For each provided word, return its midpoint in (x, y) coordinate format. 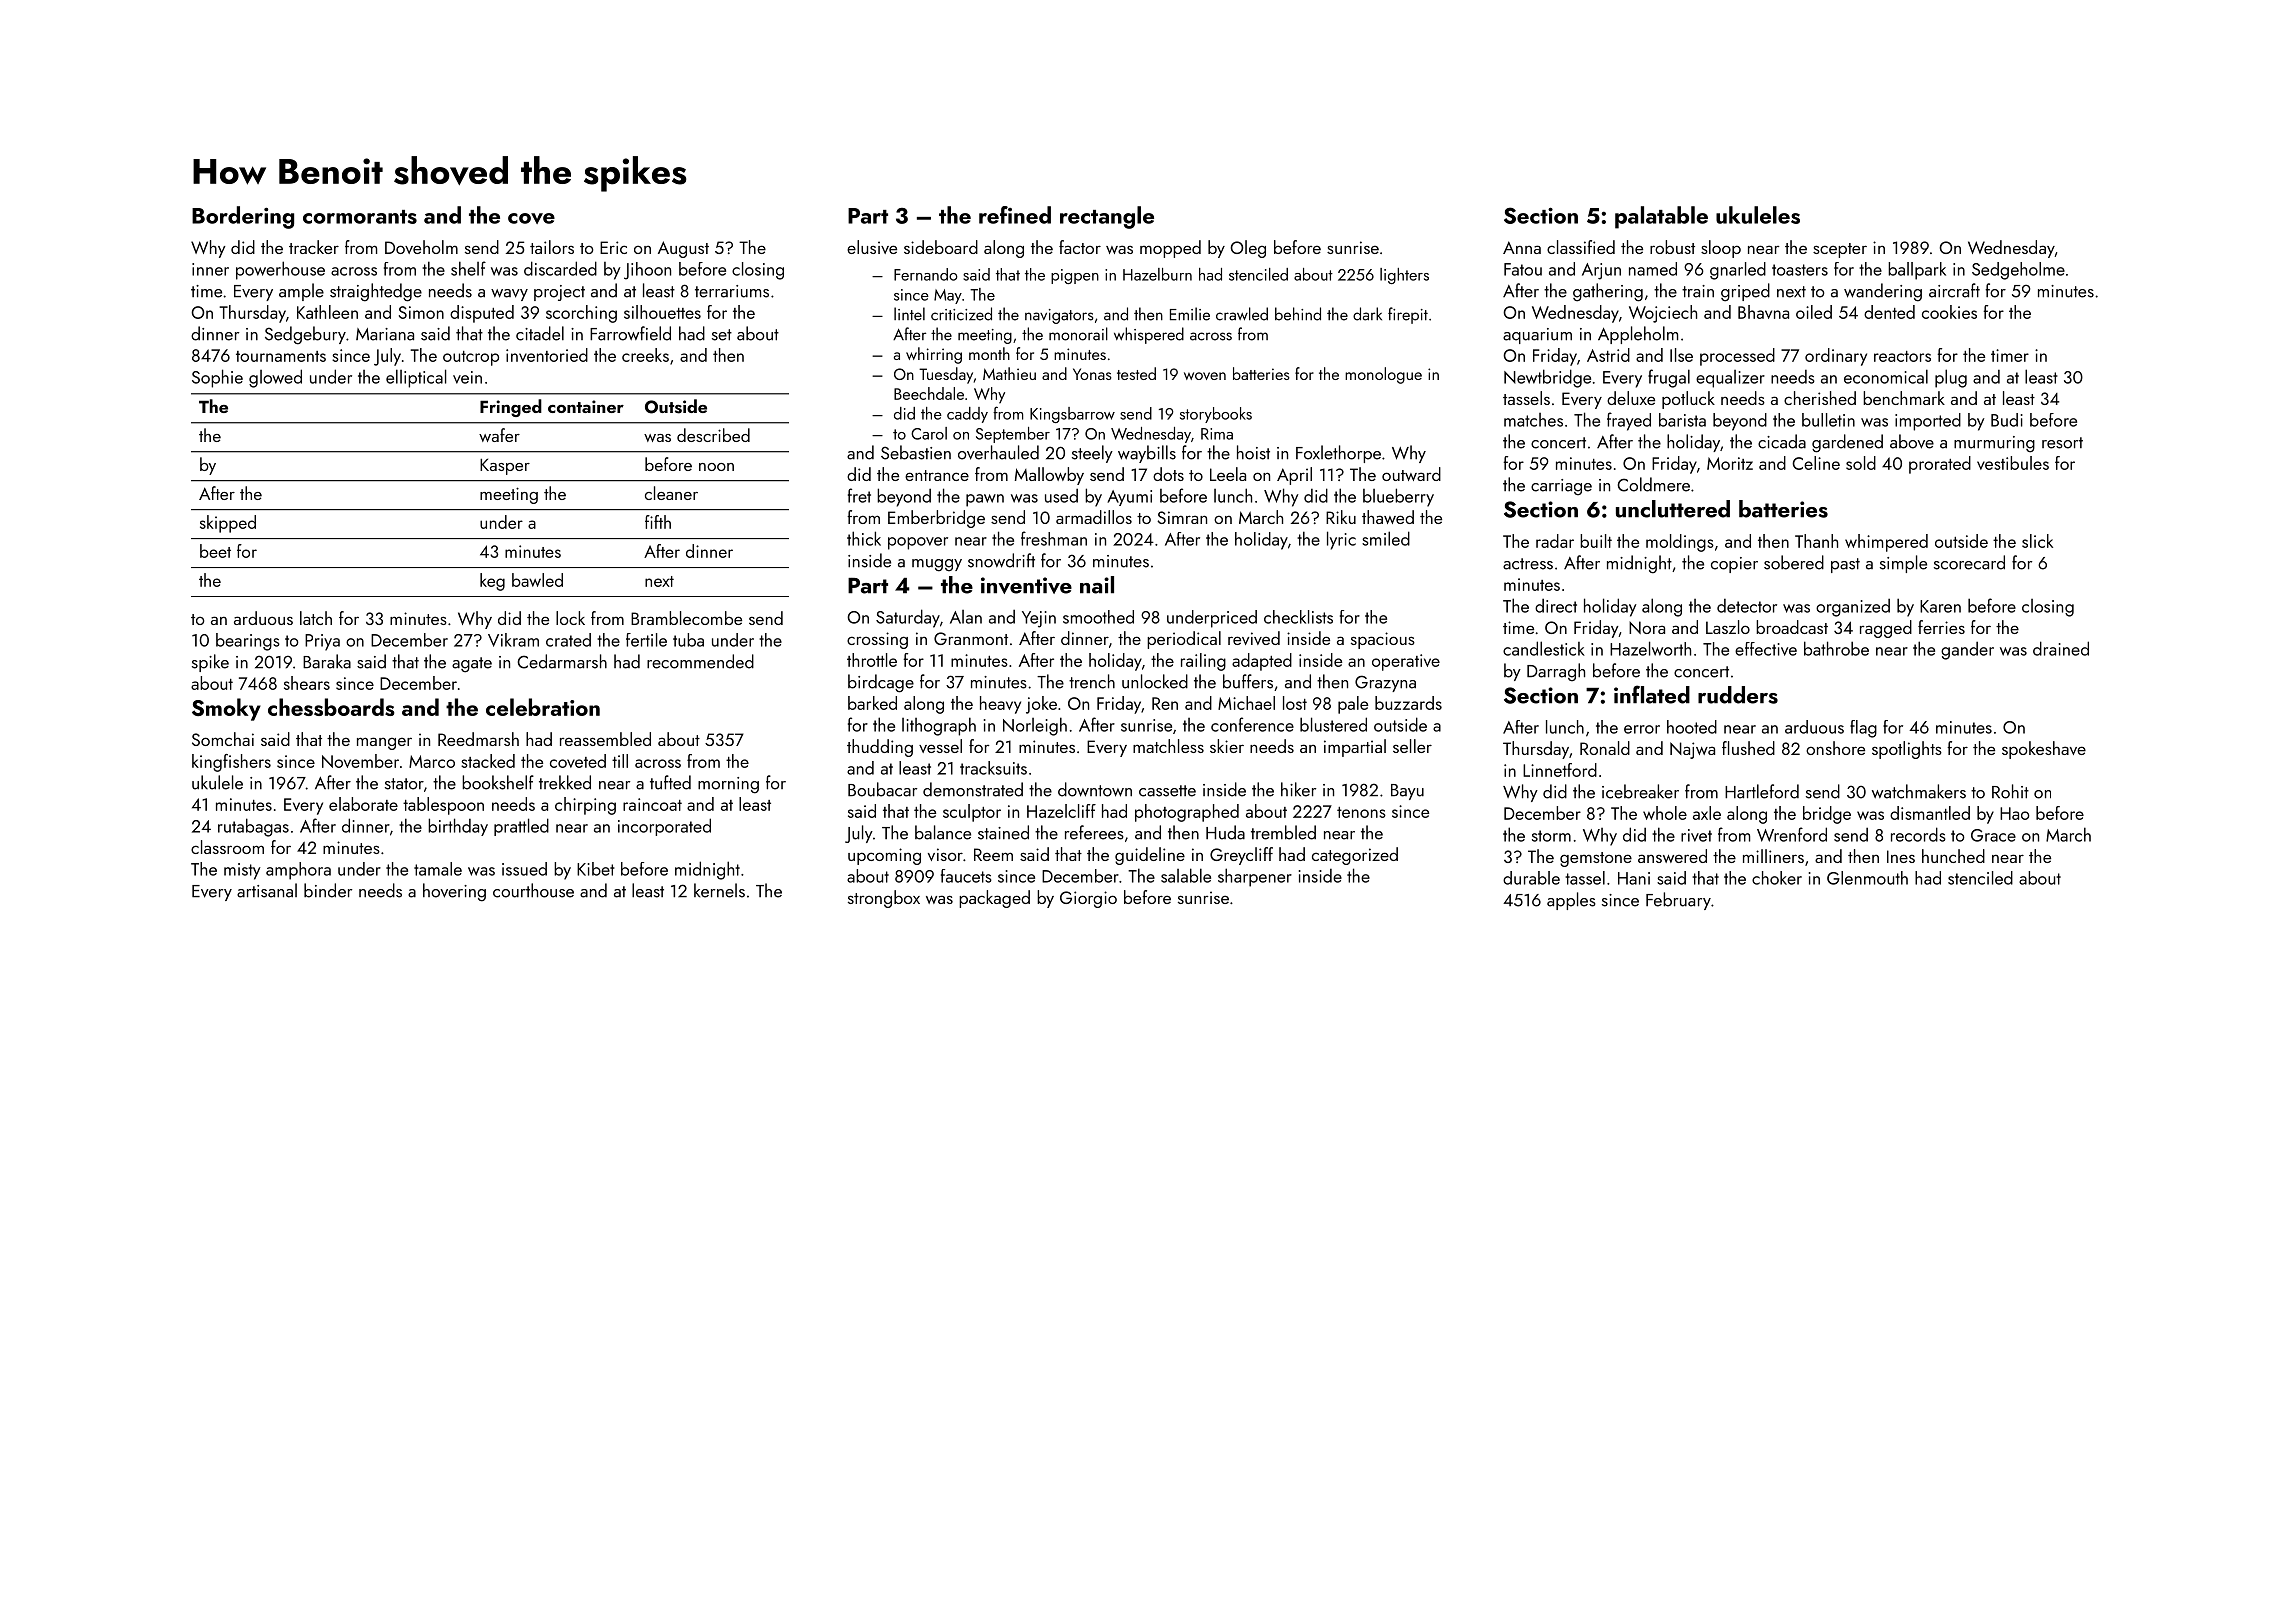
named (1653, 269)
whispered (1149, 335)
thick (864, 538)
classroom (227, 847)
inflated (1652, 694)
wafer (499, 435)
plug (1951, 378)
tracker (314, 247)
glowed (275, 378)
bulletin (1828, 420)
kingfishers (231, 763)
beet (215, 551)
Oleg (1248, 249)
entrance (937, 475)
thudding (880, 748)
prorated (1940, 465)
